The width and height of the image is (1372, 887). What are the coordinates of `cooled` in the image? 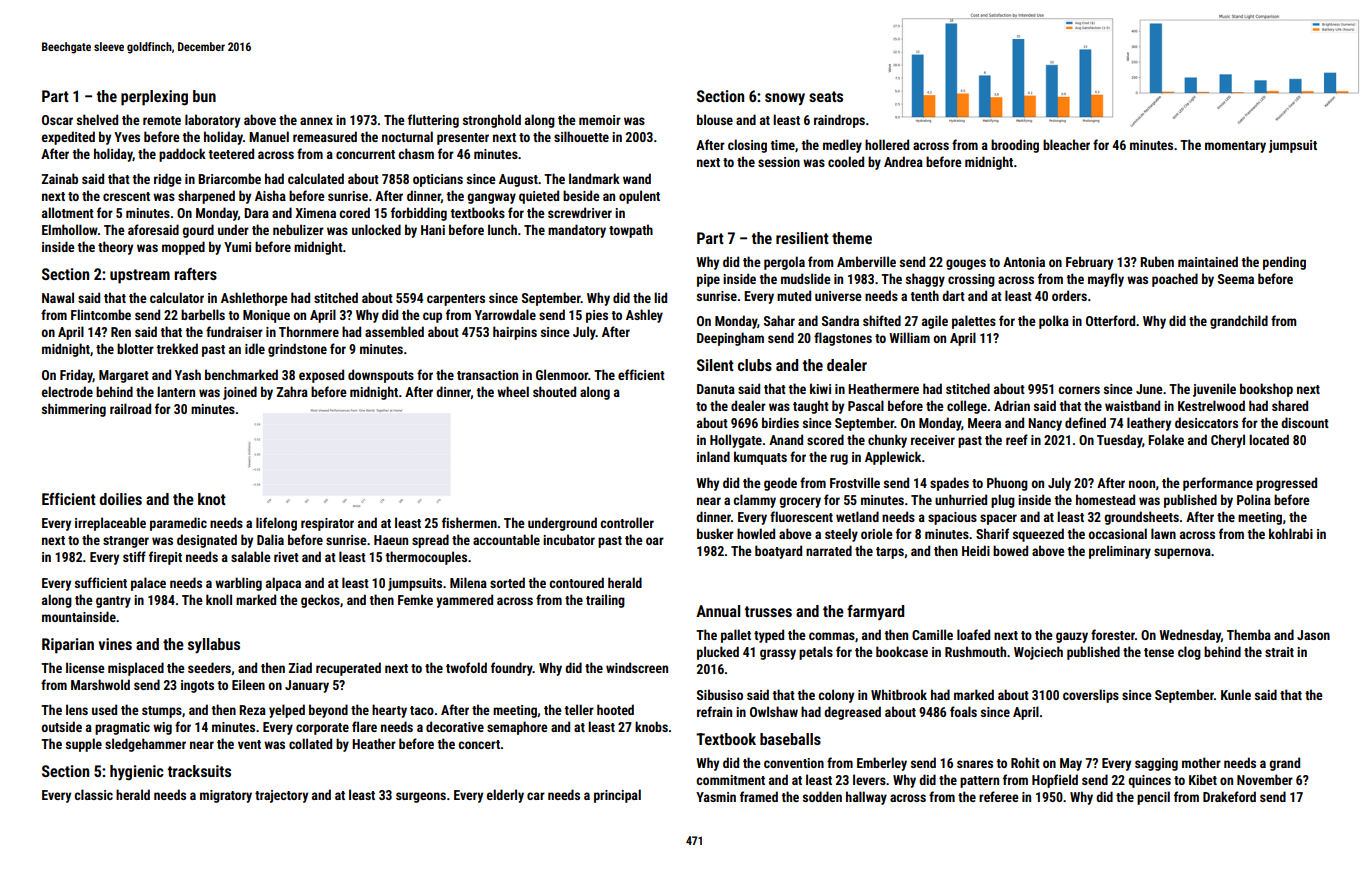 It's located at (846, 161).
